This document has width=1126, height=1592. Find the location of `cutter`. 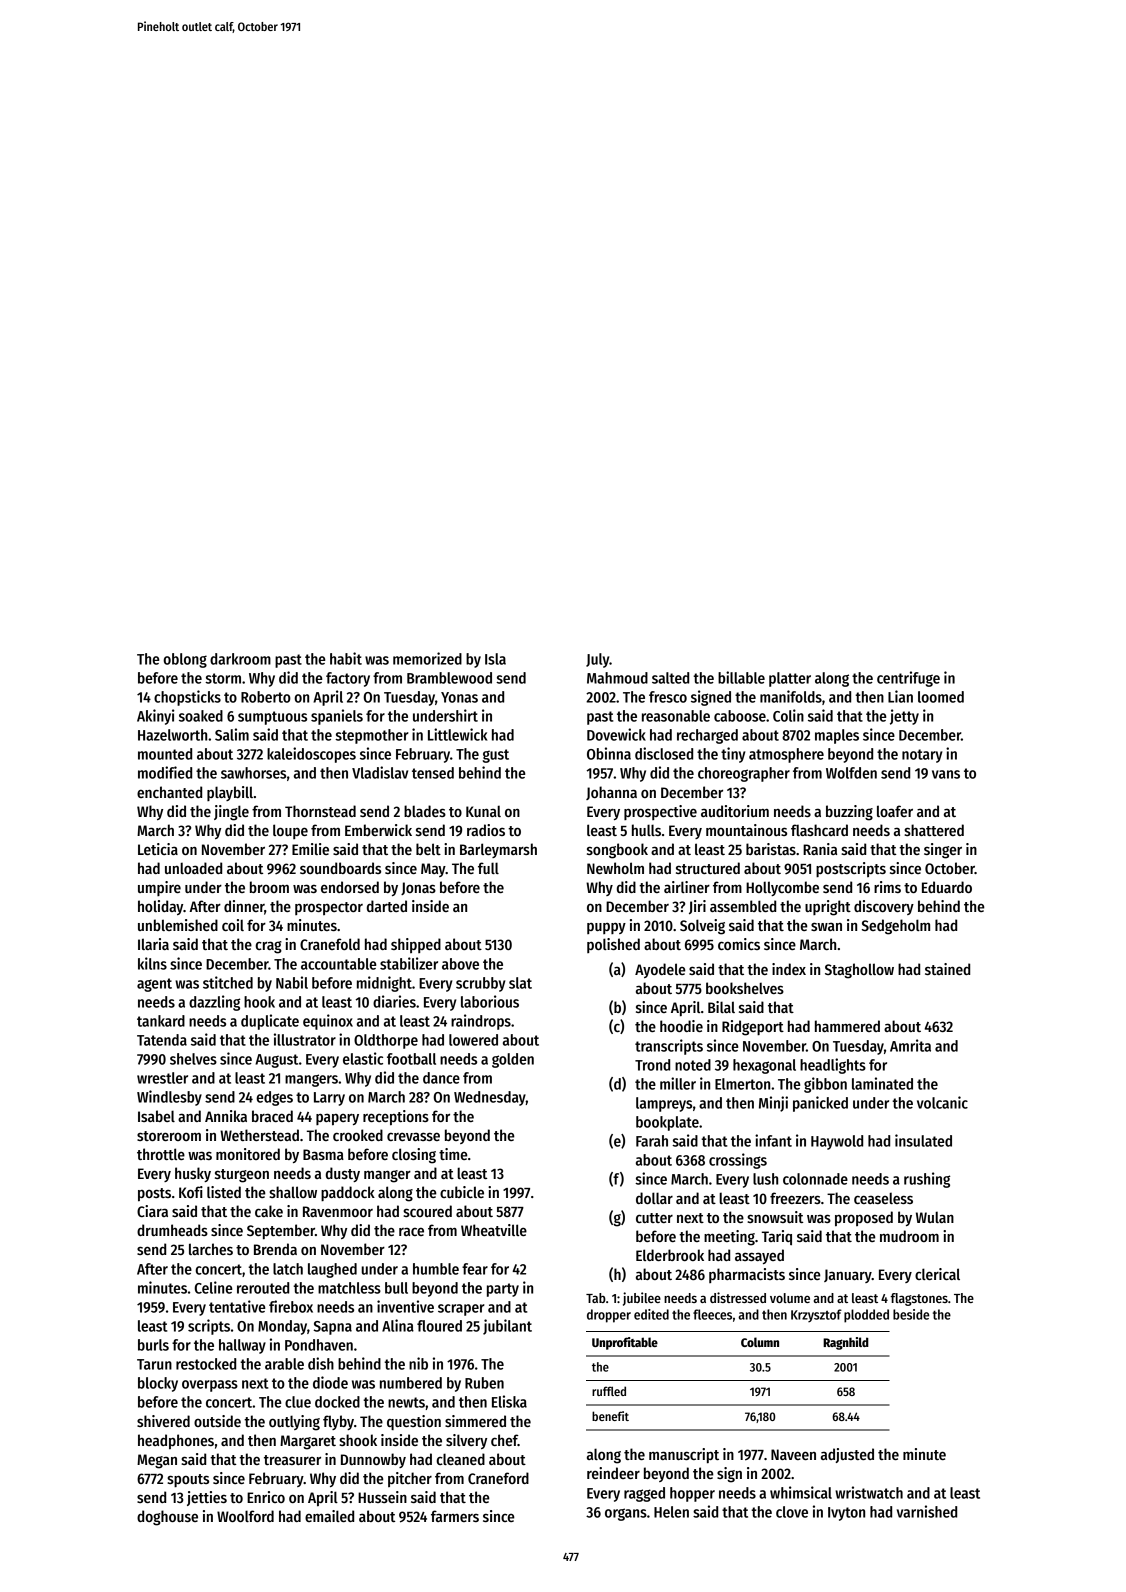

cutter is located at coordinates (654, 1218).
